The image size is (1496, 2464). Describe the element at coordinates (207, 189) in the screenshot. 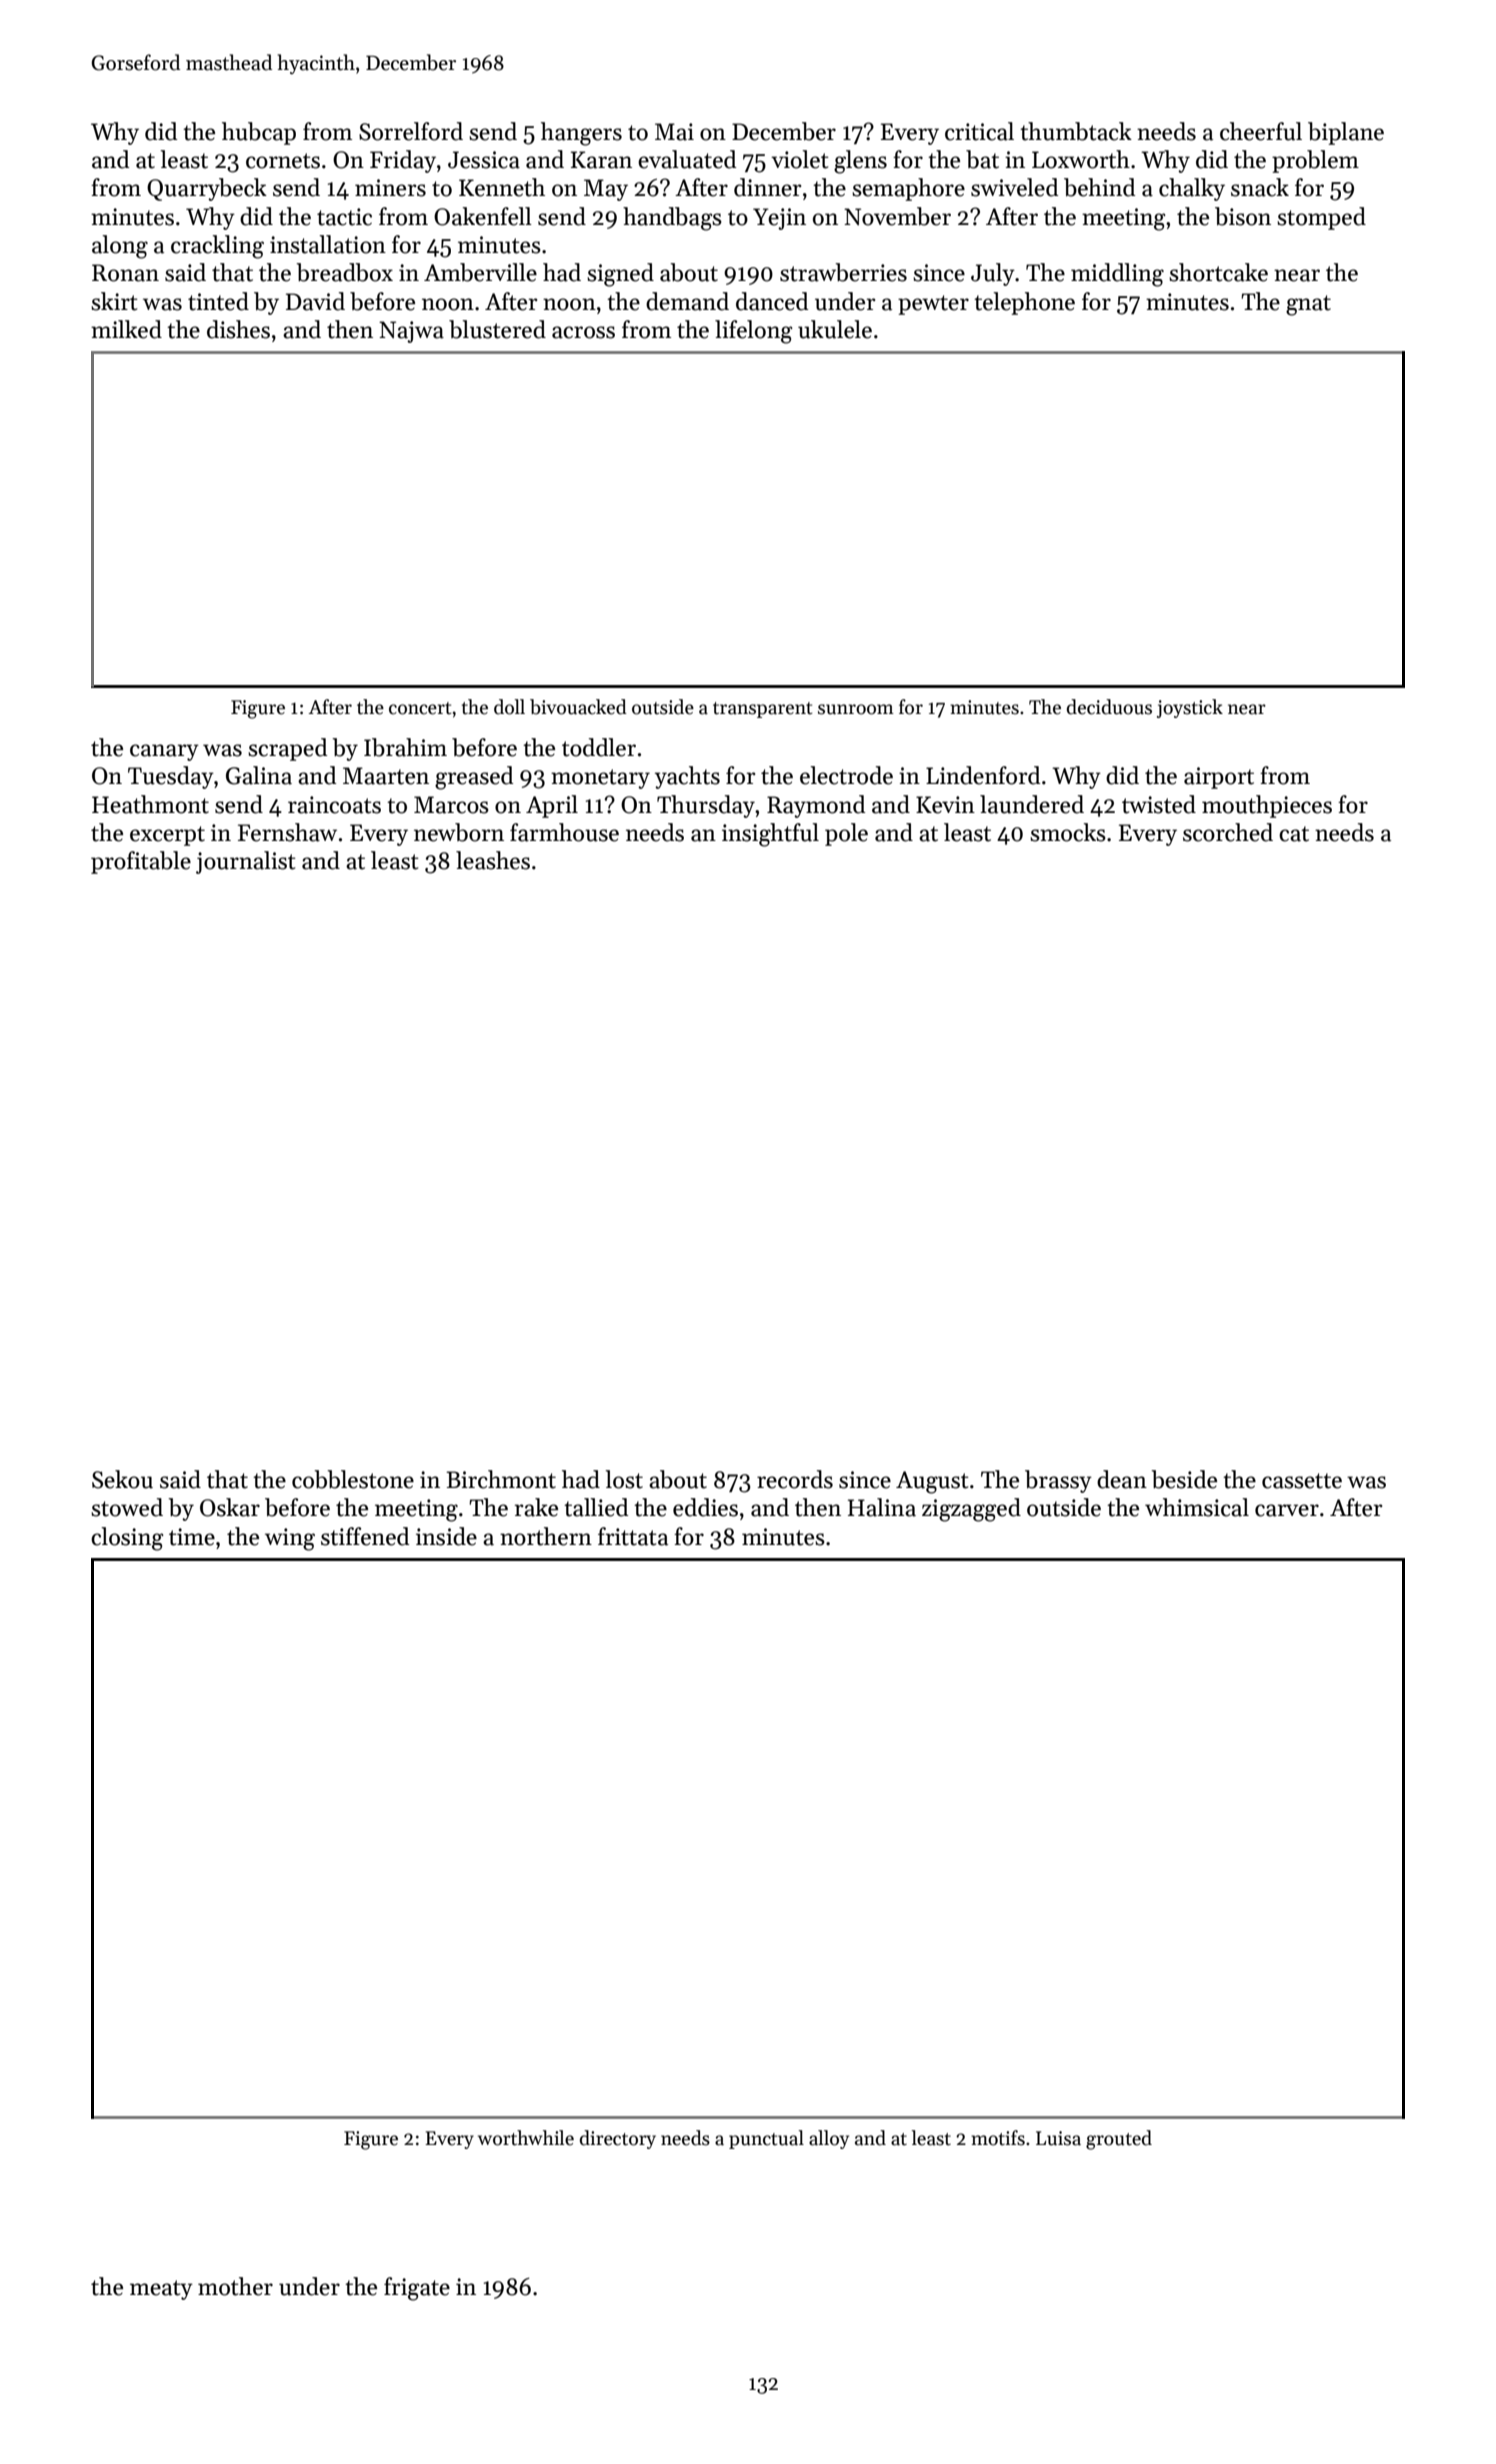

I see `Quarrybeck` at that location.
